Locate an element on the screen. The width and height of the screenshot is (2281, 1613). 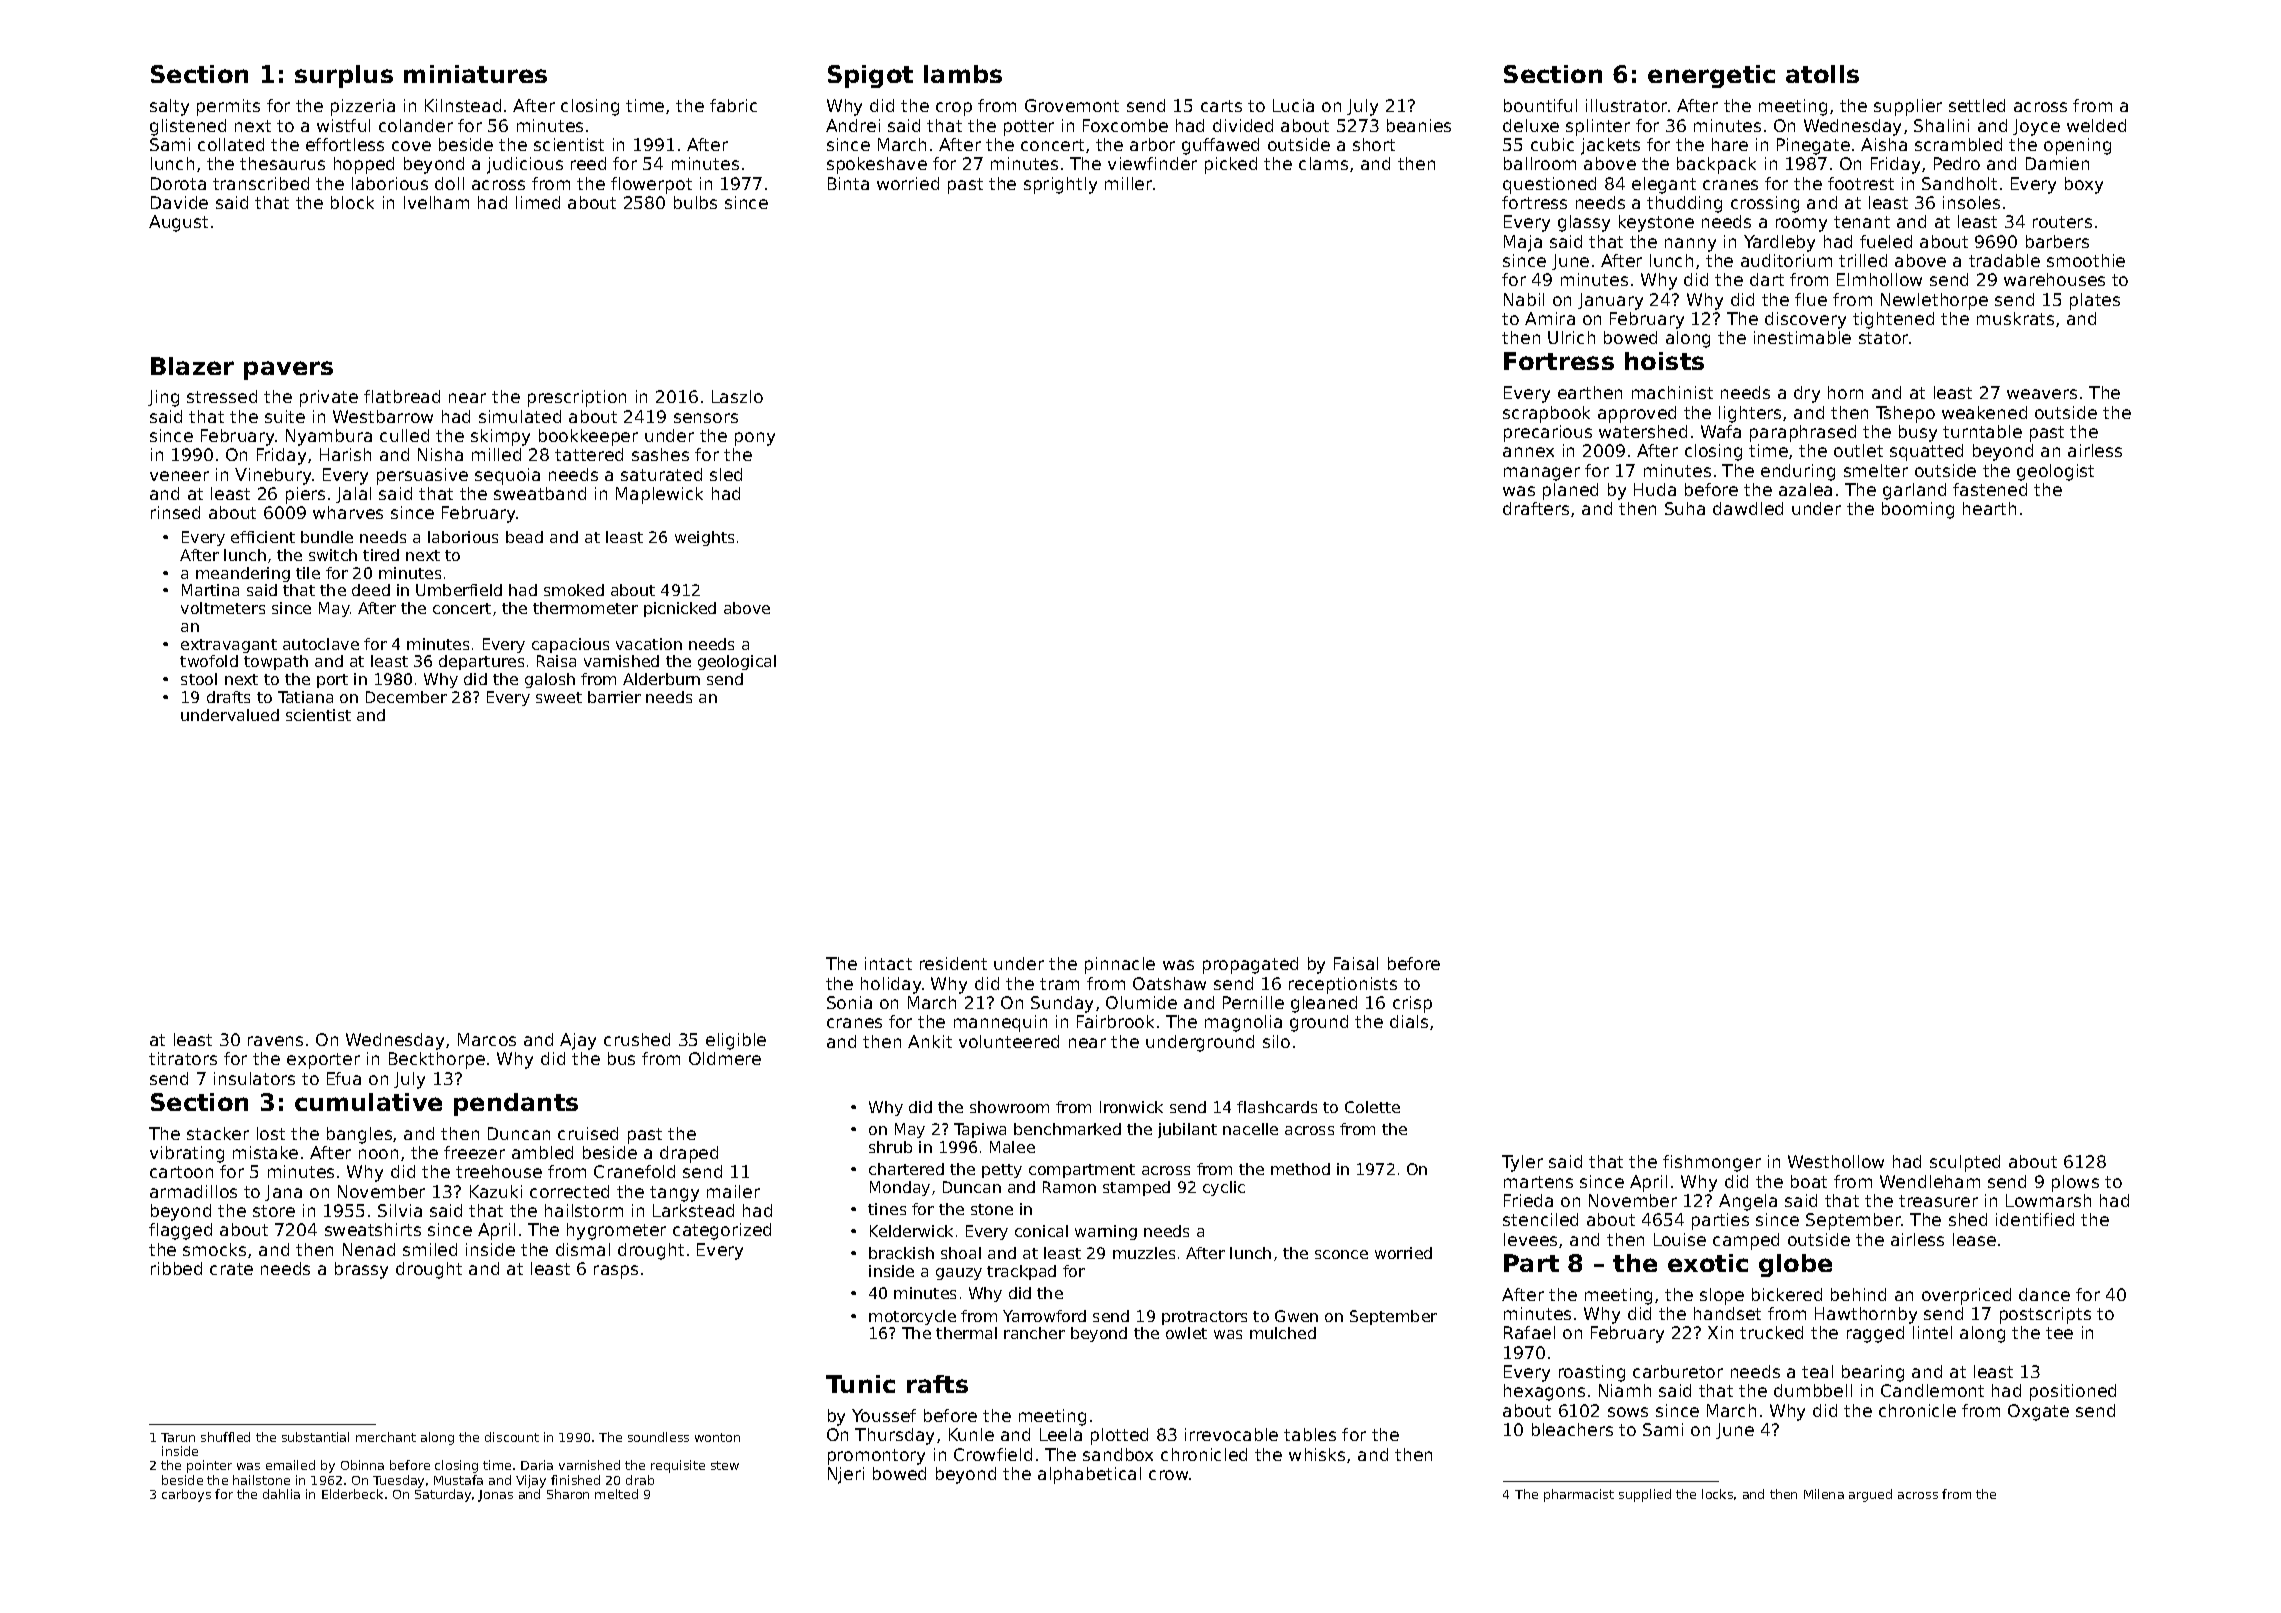
surplus is located at coordinates (344, 76).
